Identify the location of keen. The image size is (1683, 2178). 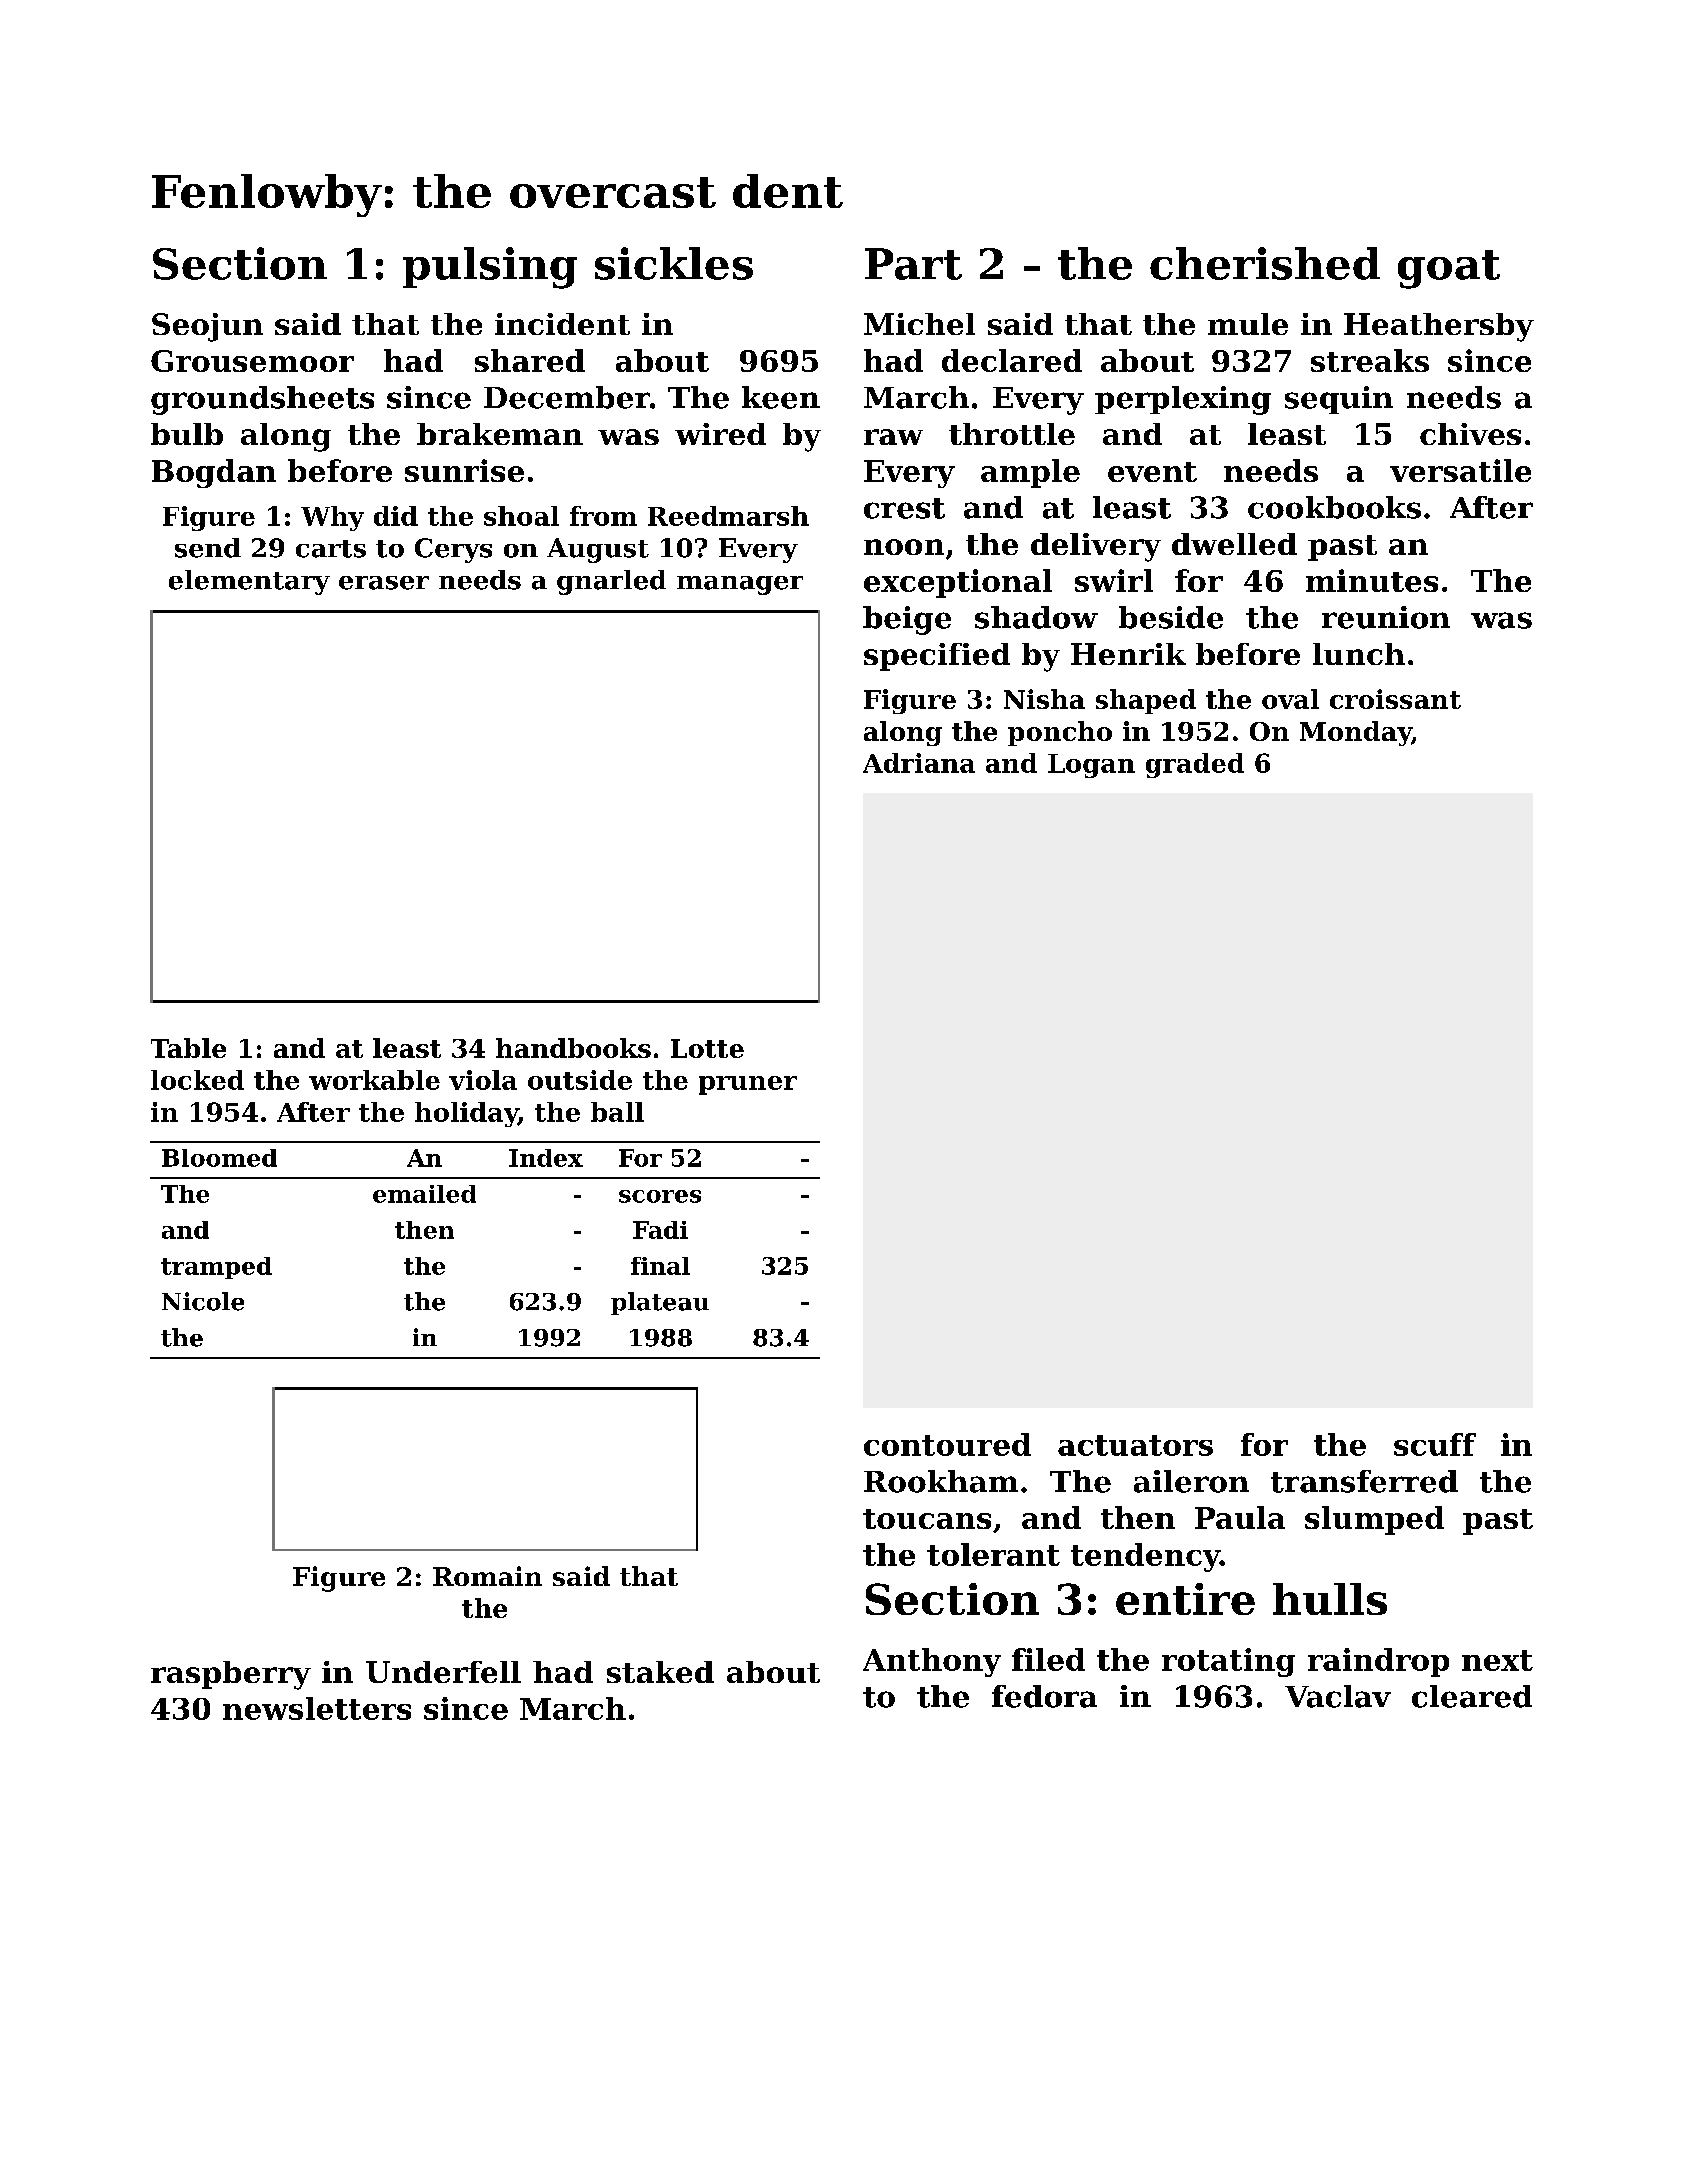
(781, 397).
